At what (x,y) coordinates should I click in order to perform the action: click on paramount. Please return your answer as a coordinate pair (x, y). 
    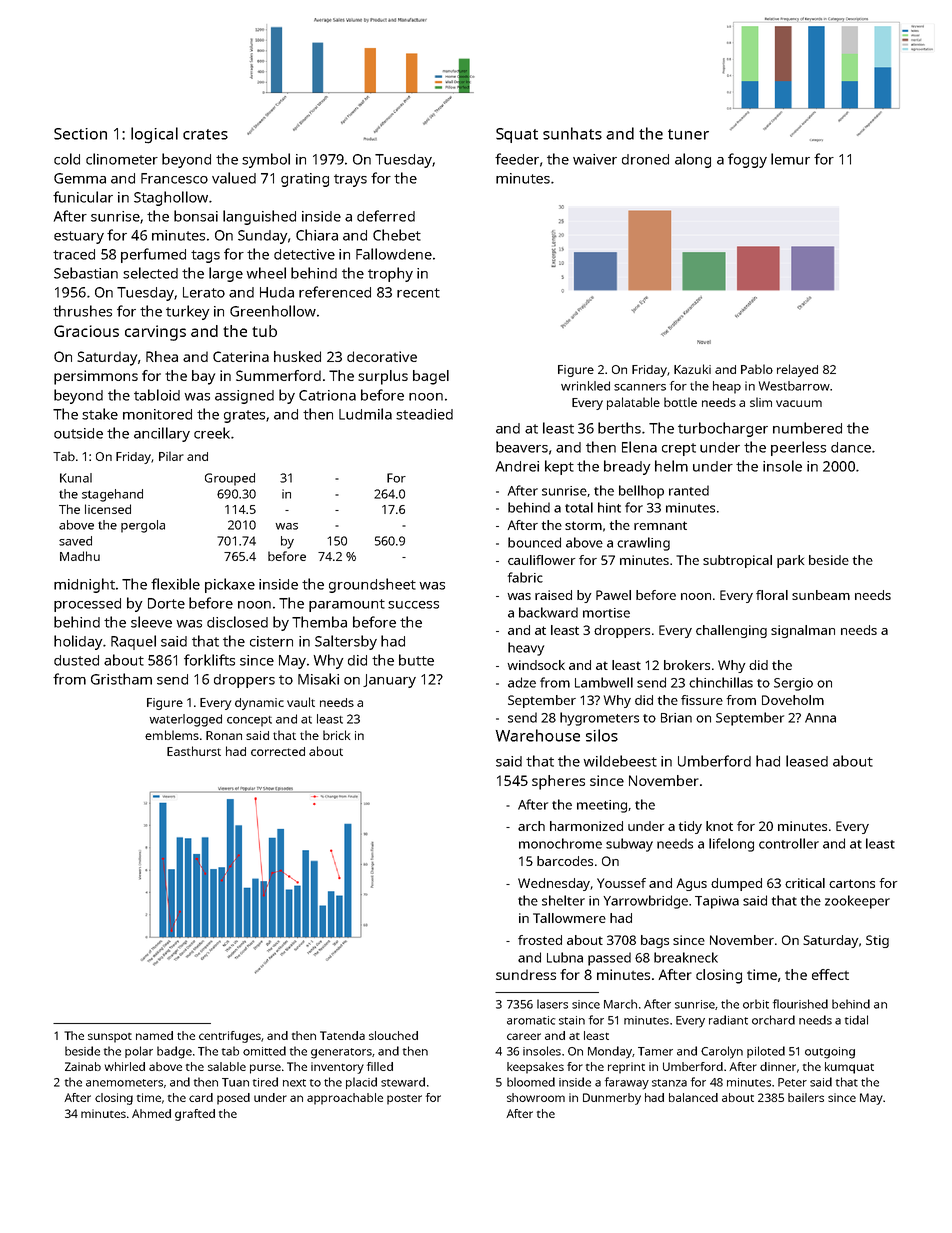
    Looking at the image, I should click on (347, 605).
